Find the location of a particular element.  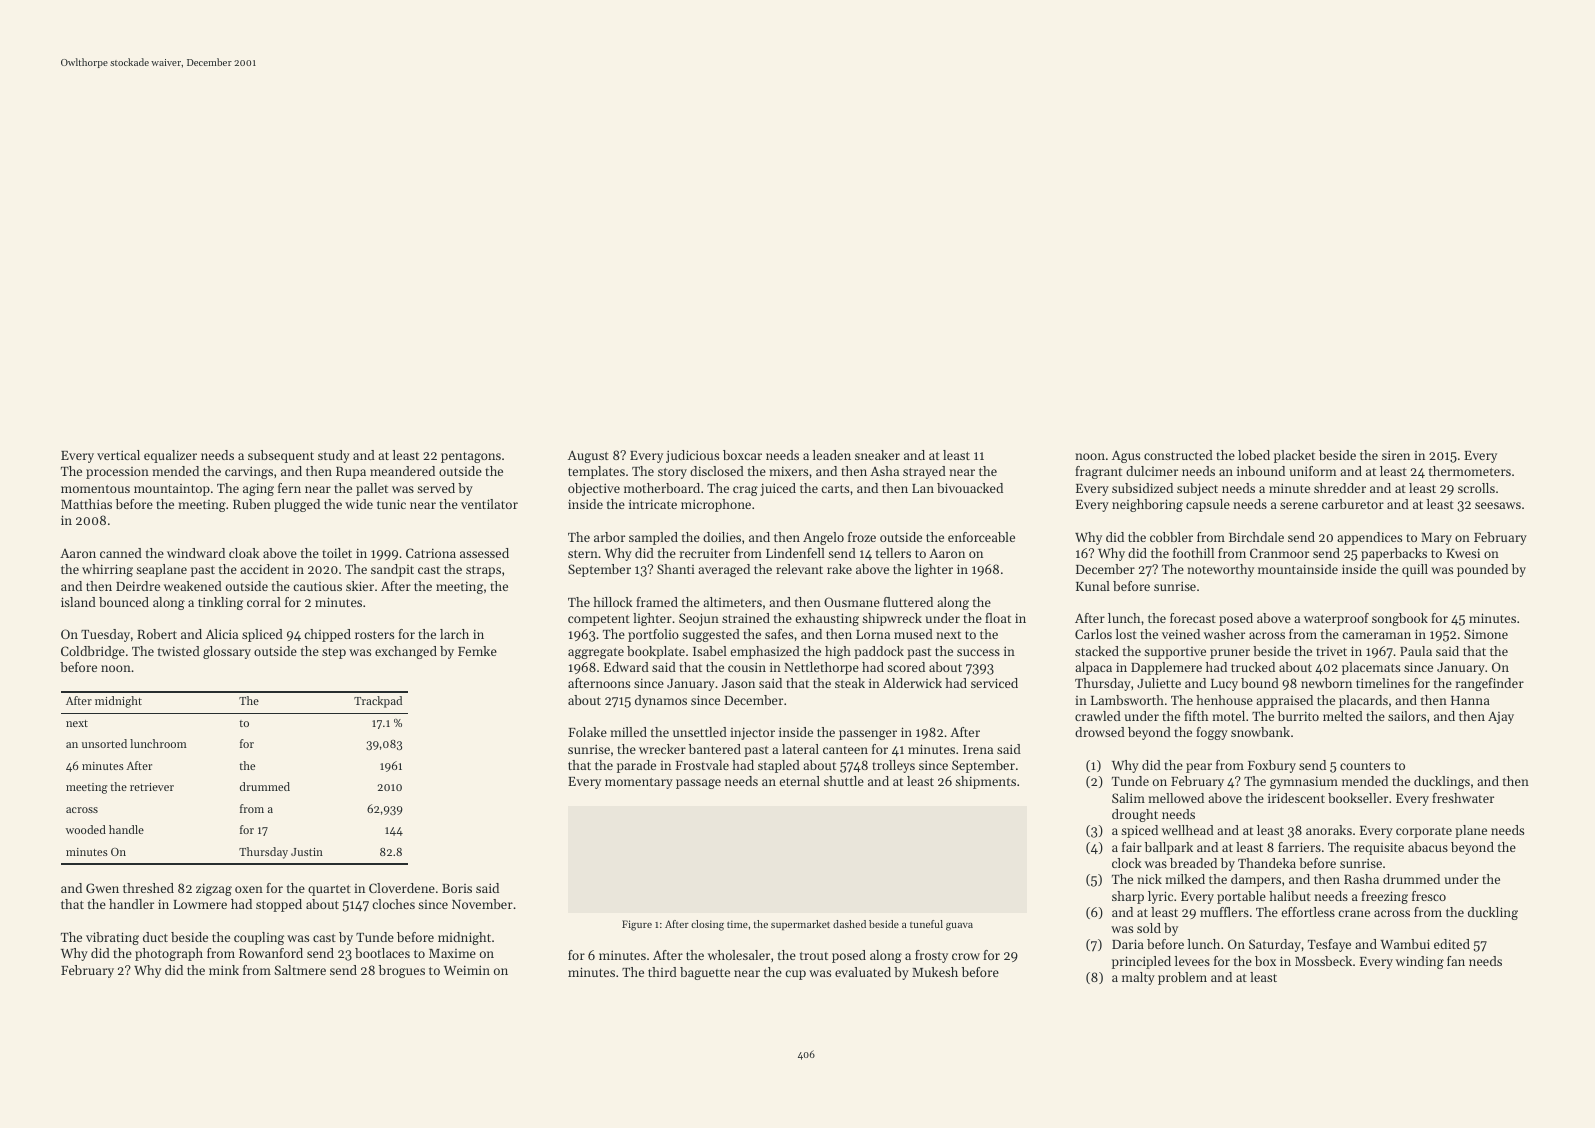

steak is located at coordinates (850, 683).
